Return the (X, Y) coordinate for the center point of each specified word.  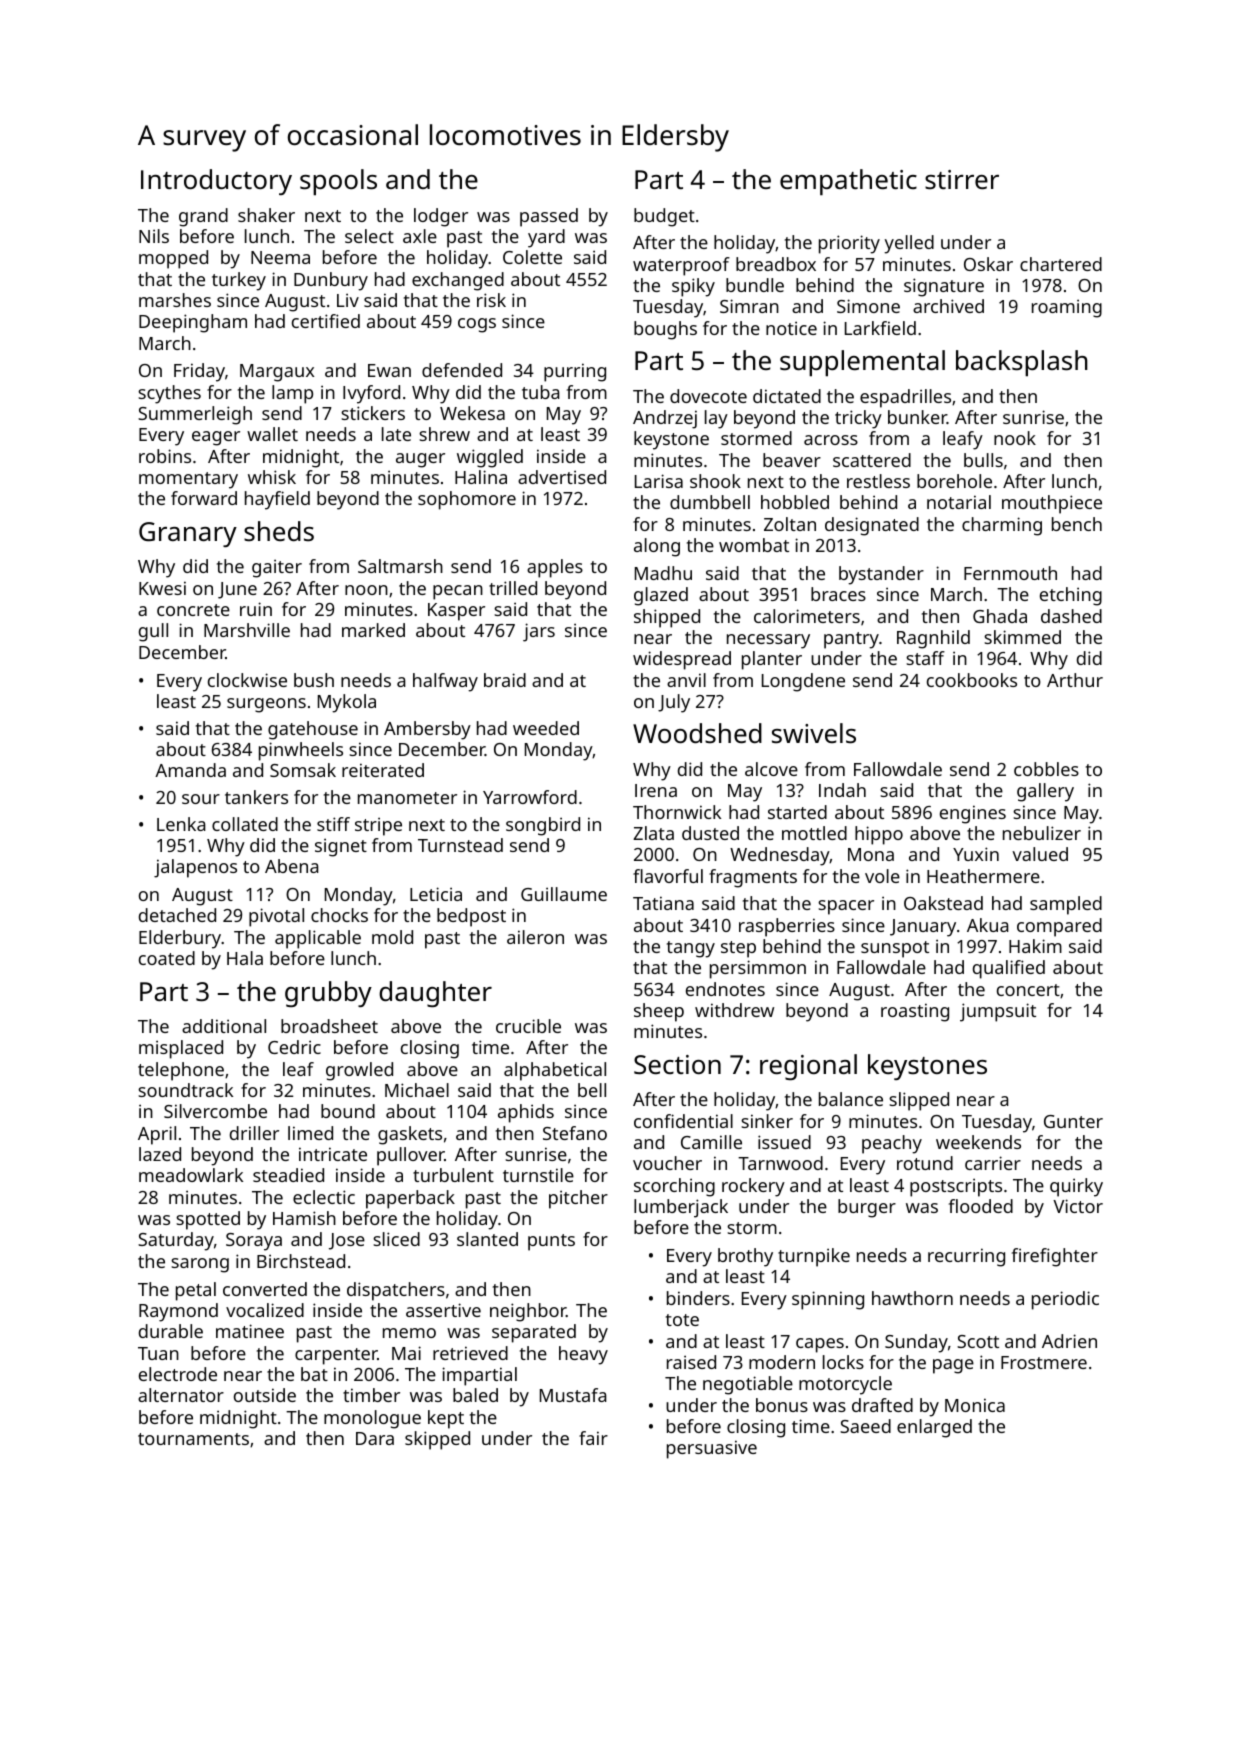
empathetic (848, 182)
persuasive (712, 1449)
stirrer (962, 180)
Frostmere (1044, 1362)
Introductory (216, 182)
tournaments (193, 1439)
